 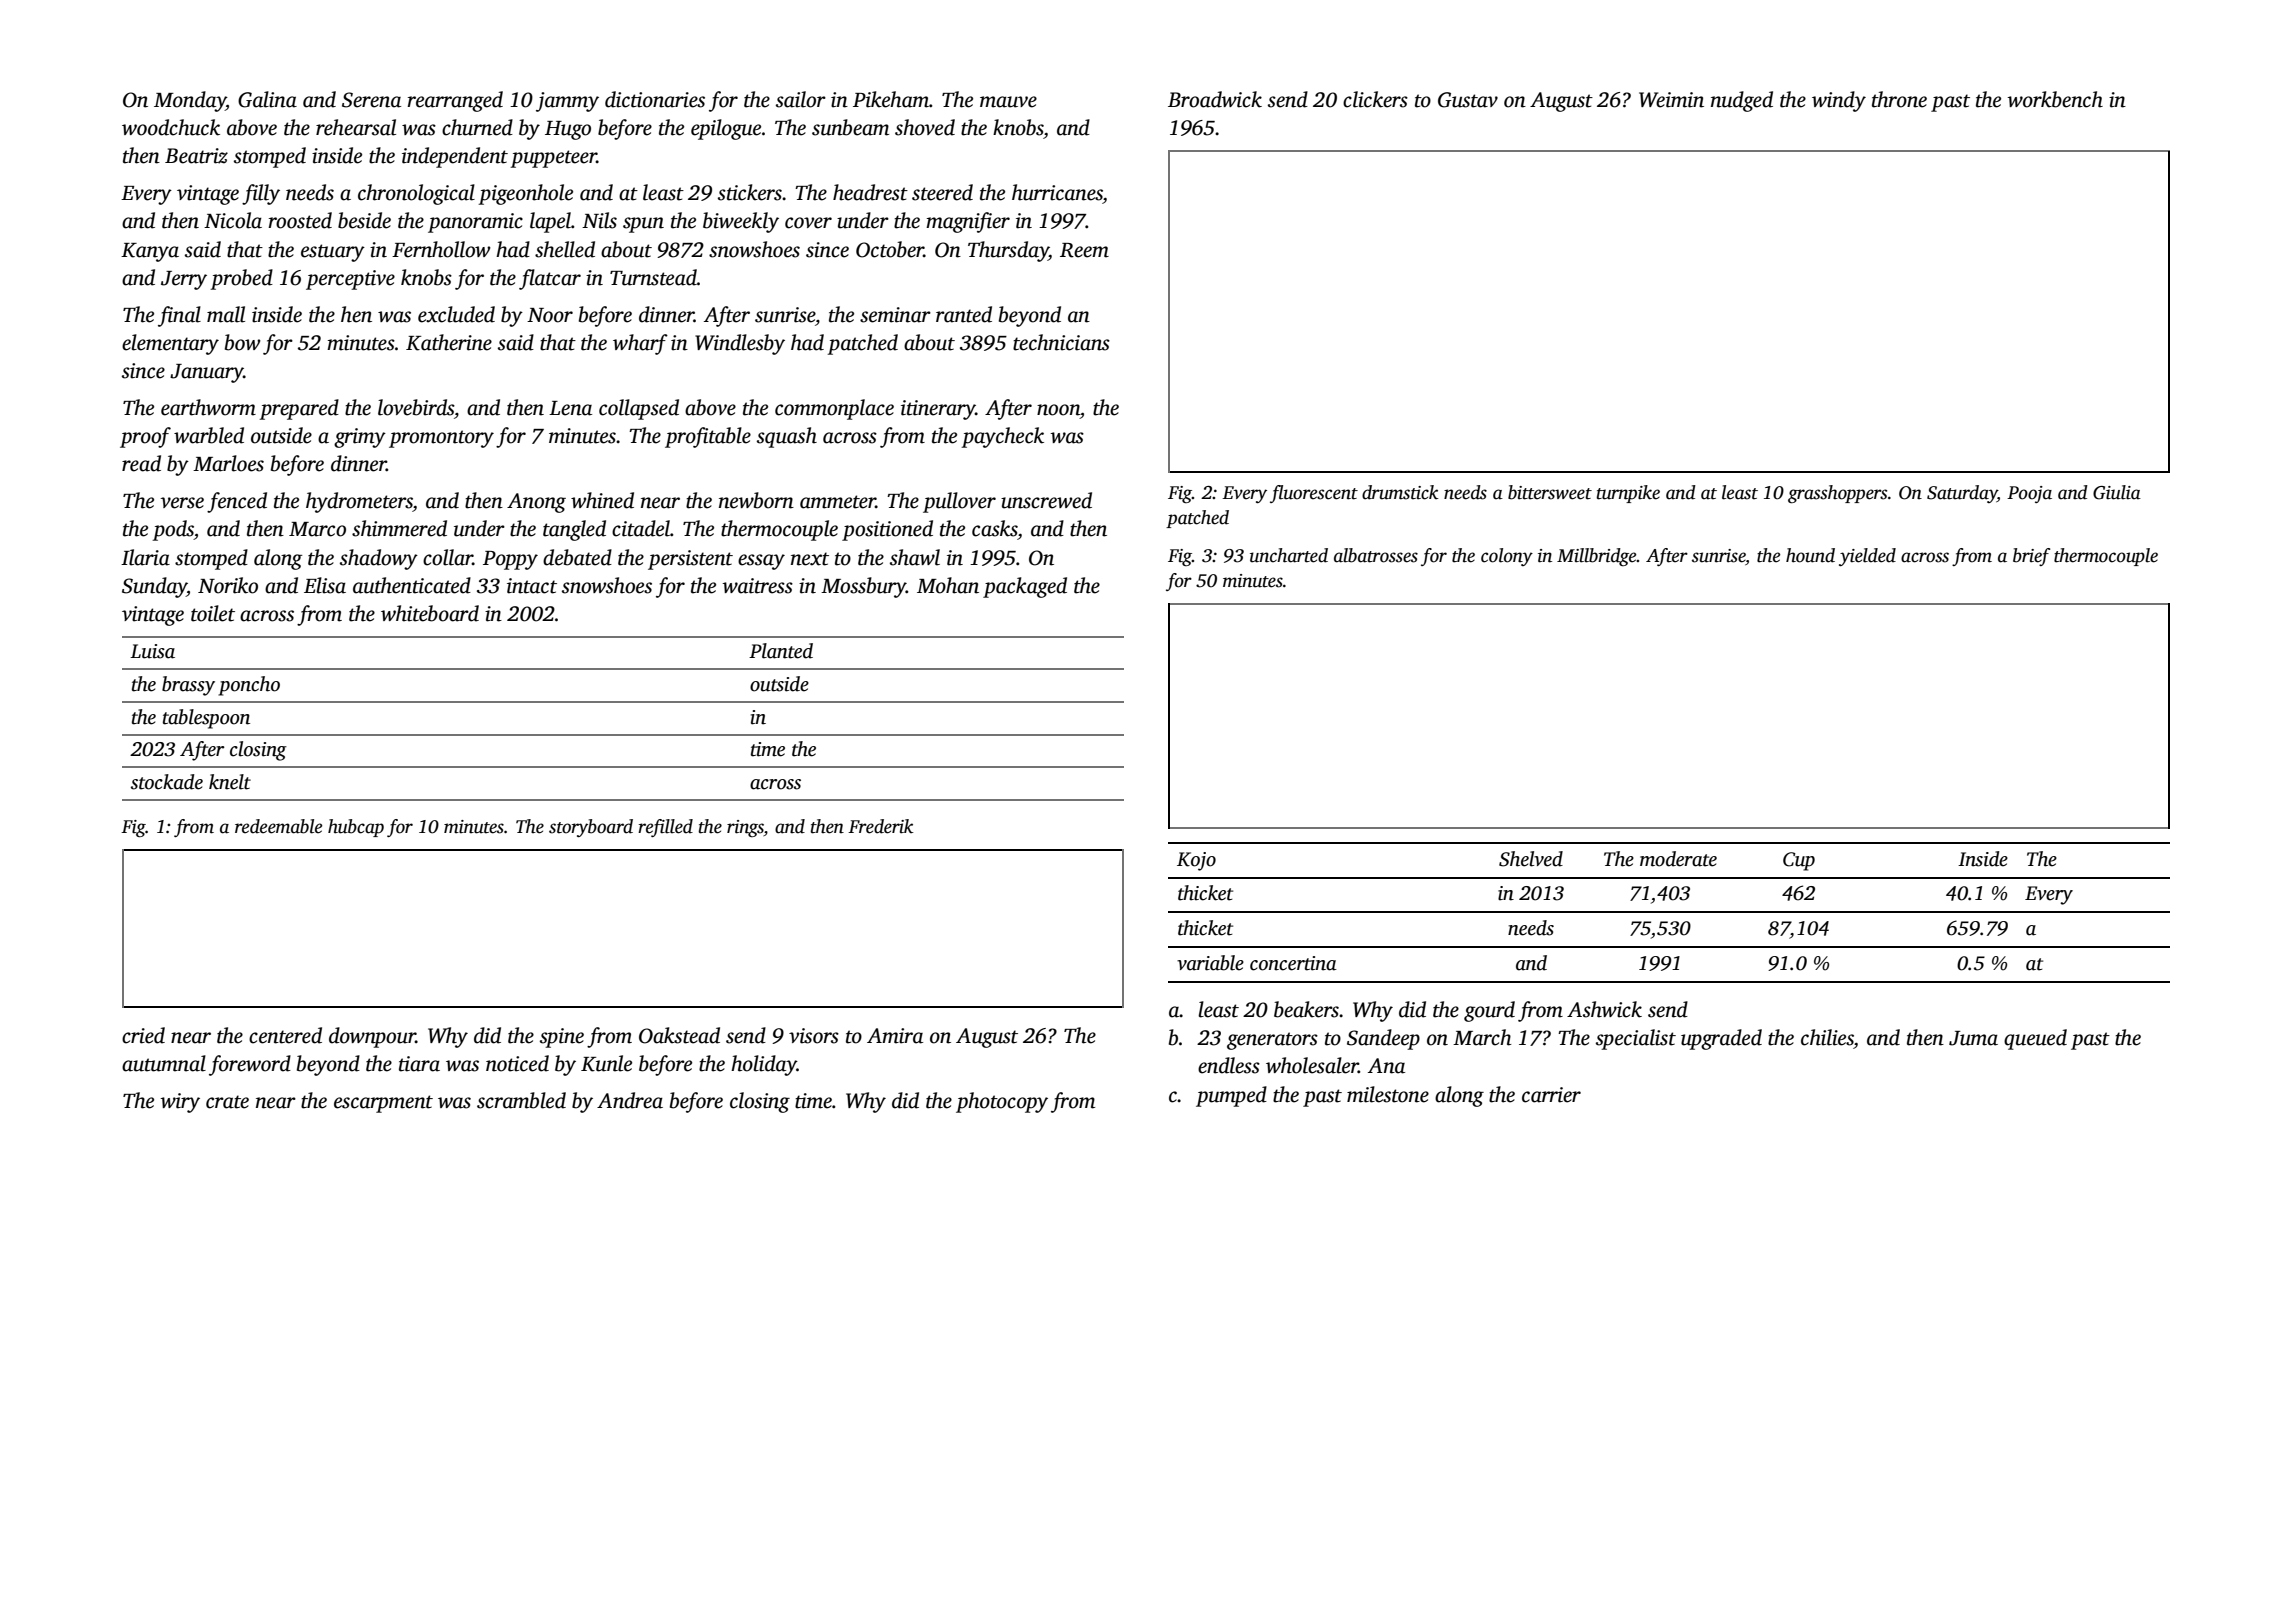 What do you see at coordinates (2117, 492) in the screenshot?
I see `Giulia` at bounding box center [2117, 492].
